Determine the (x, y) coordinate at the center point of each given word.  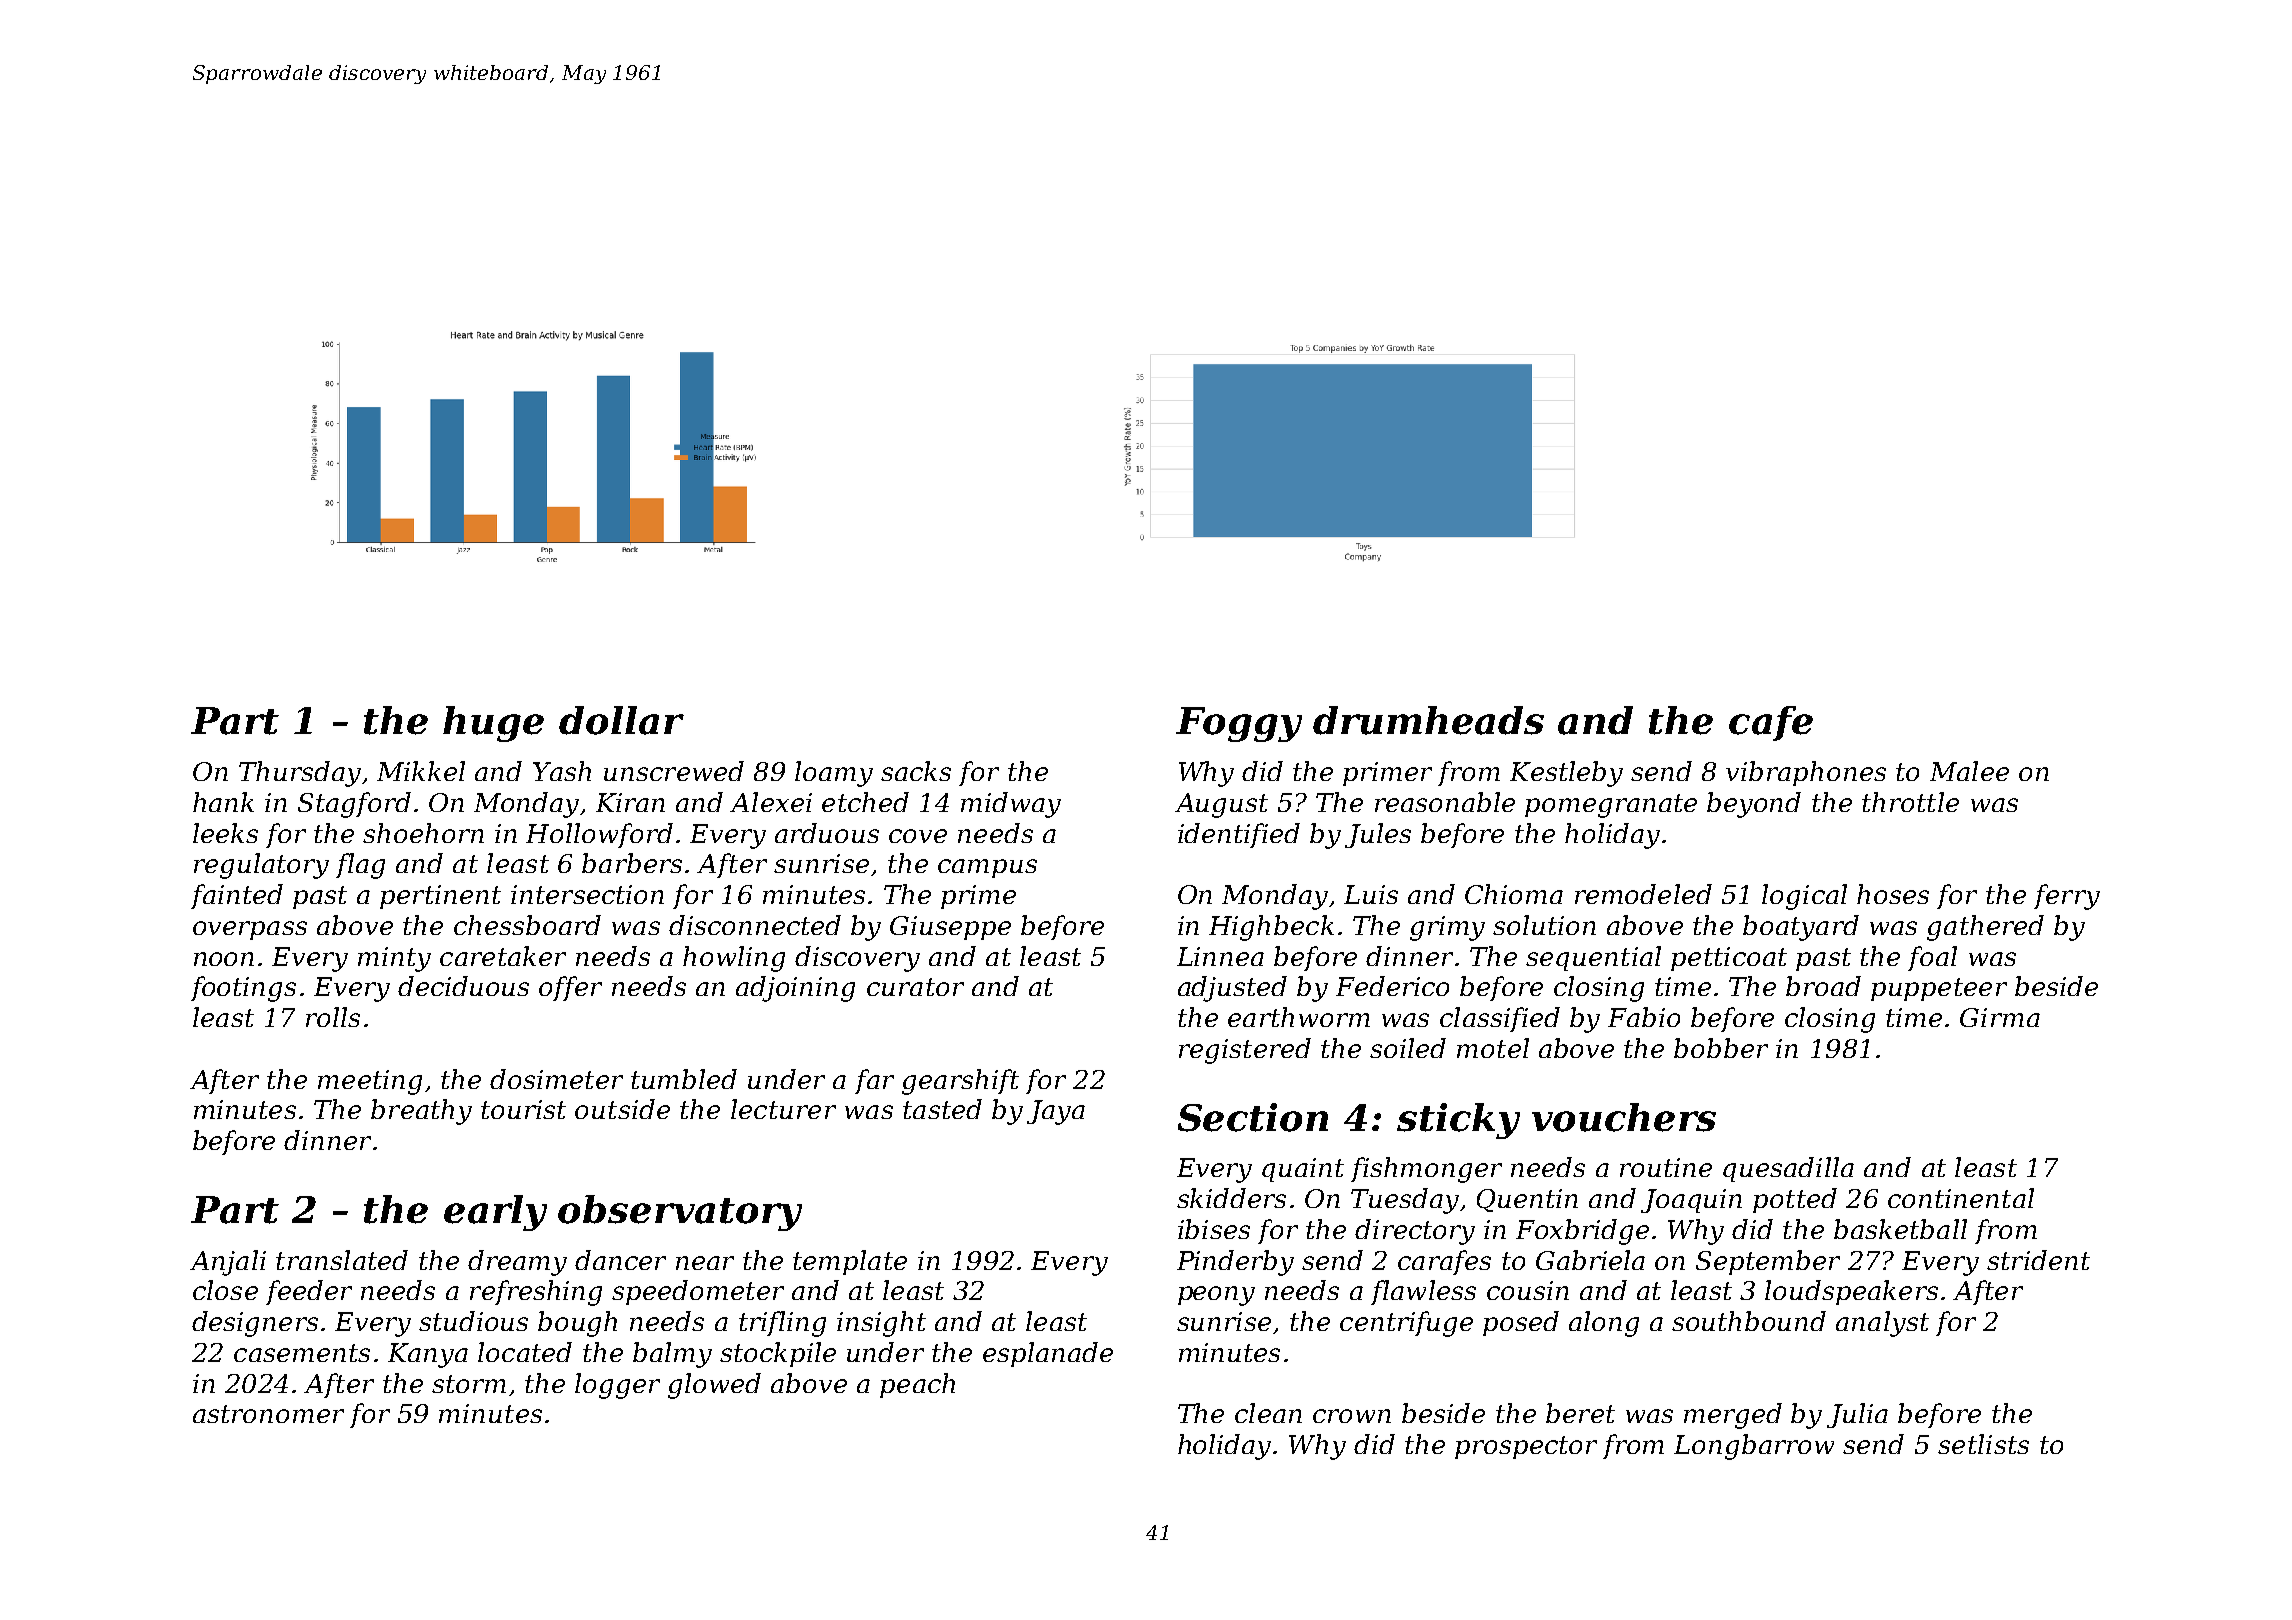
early (495, 1213)
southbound (1749, 1321)
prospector (1526, 1447)
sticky (1458, 1121)
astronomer (268, 1414)
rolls (333, 1017)
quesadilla (1788, 1169)
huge (493, 724)
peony (1216, 1296)
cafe (1771, 723)
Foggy (1239, 724)
